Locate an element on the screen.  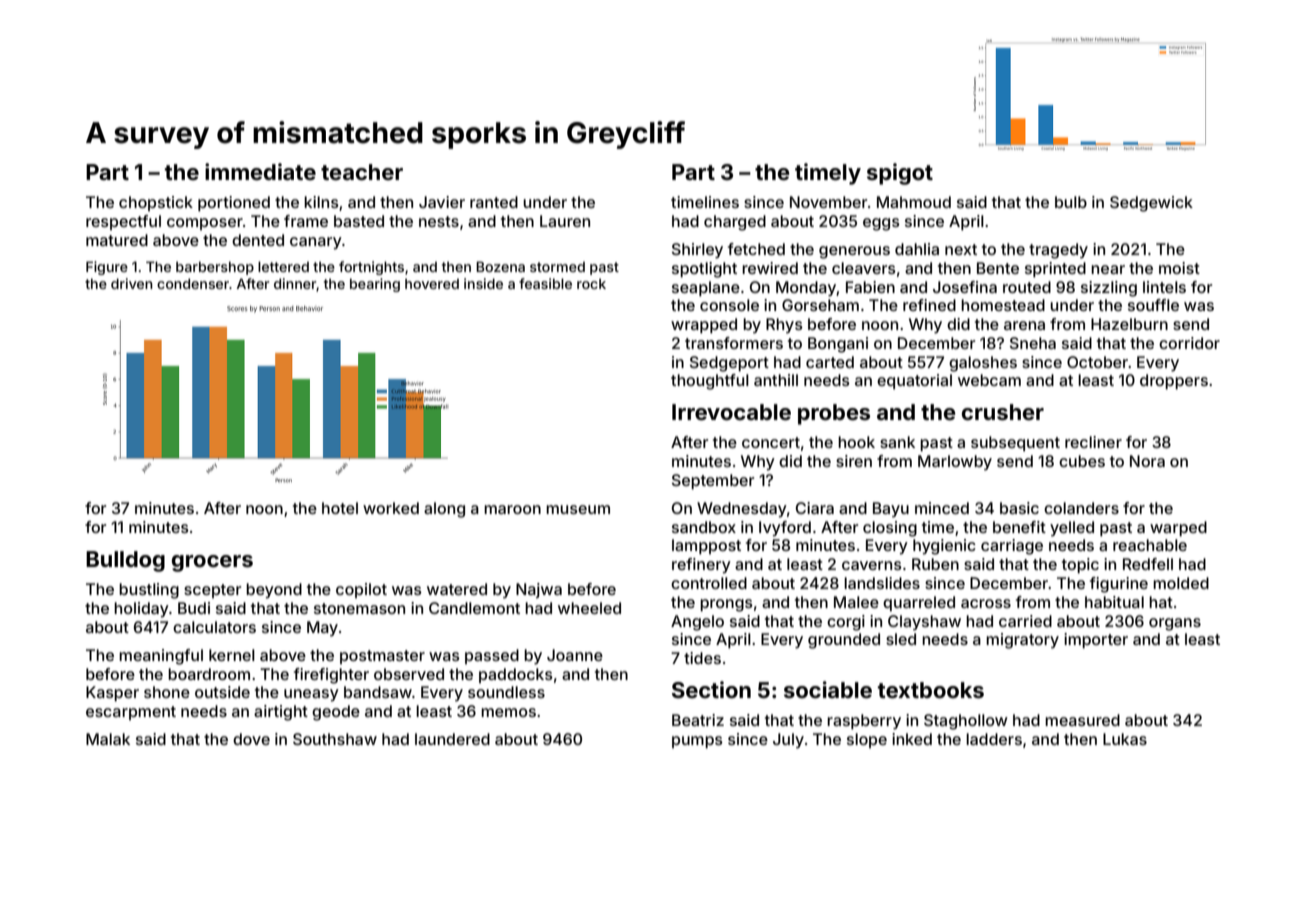
next is located at coordinates (961, 249).
